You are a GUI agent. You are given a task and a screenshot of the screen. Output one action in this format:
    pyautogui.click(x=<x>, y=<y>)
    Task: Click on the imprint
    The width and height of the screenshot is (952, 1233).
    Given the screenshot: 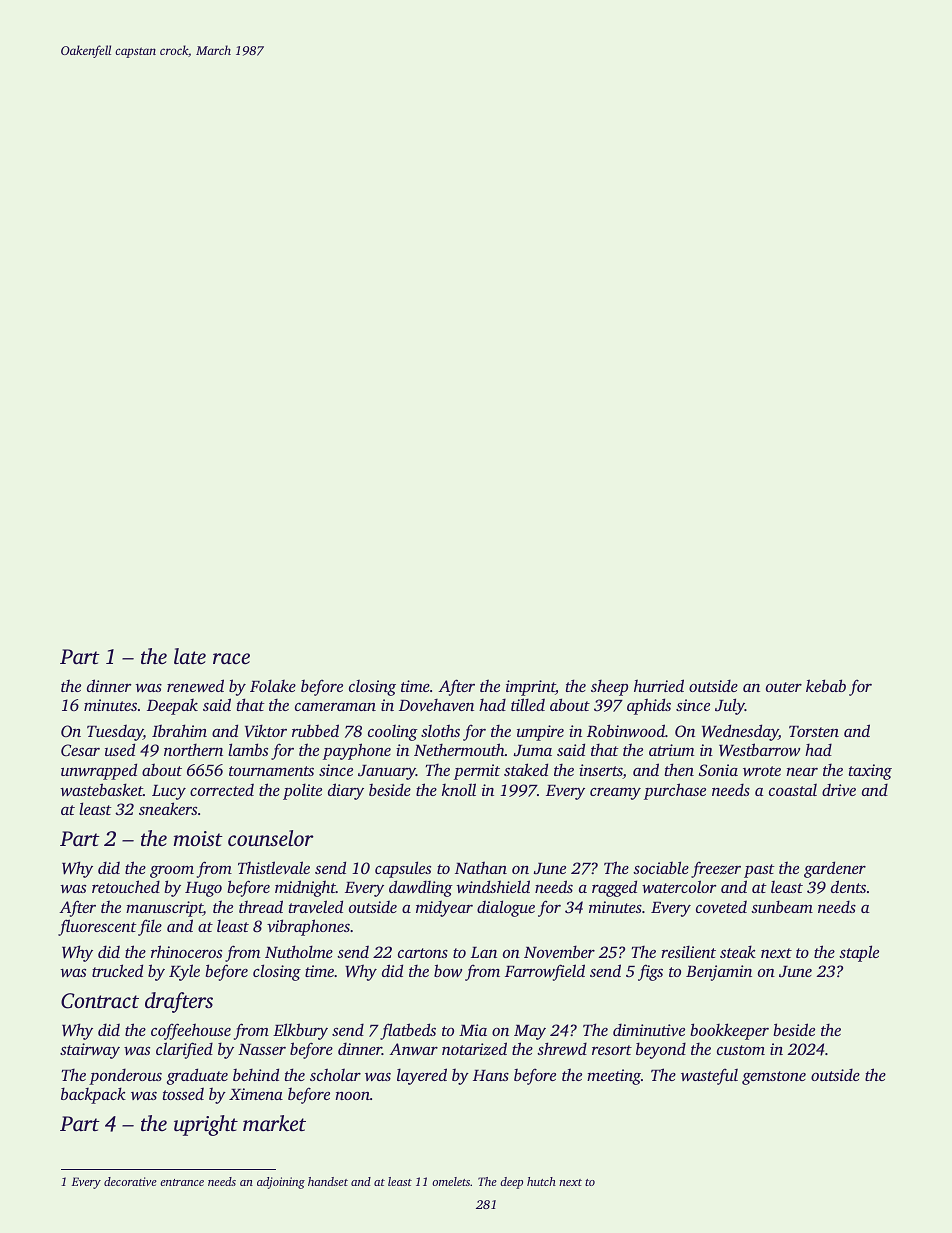 What is the action you would take?
    pyautogui.click(x=531, y=688)
